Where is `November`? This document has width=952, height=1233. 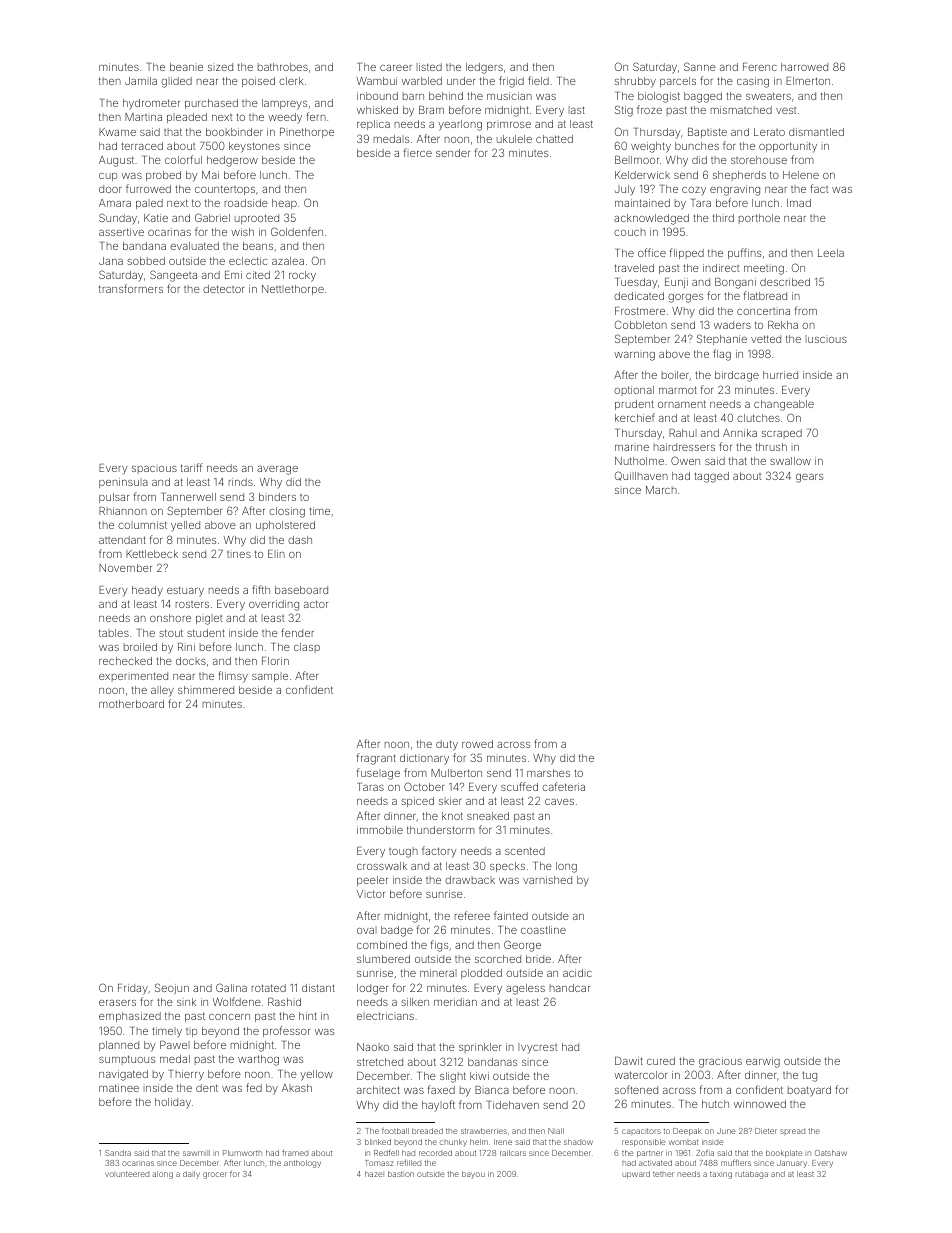
November is located at coordinates (125, 568).
